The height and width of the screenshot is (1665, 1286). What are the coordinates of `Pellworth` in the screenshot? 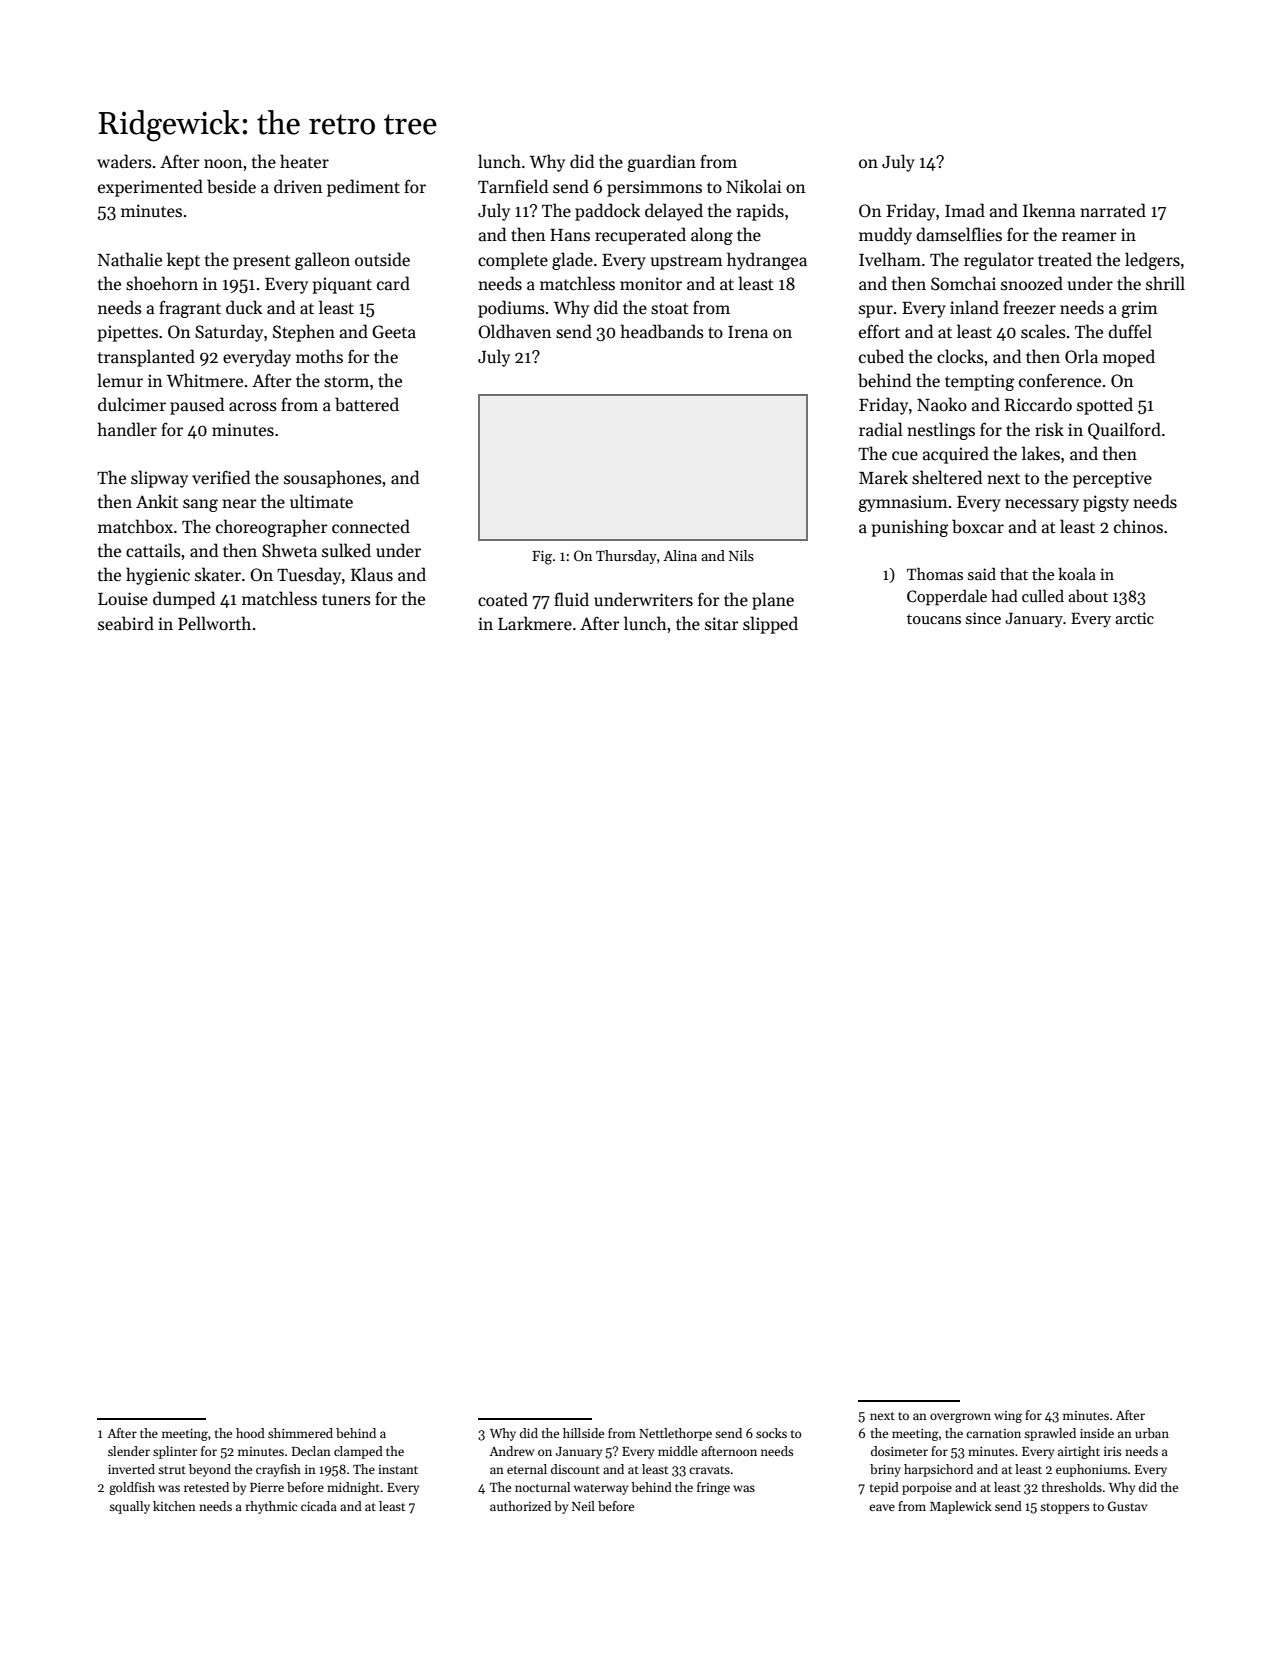 It's located at (214, 623).
